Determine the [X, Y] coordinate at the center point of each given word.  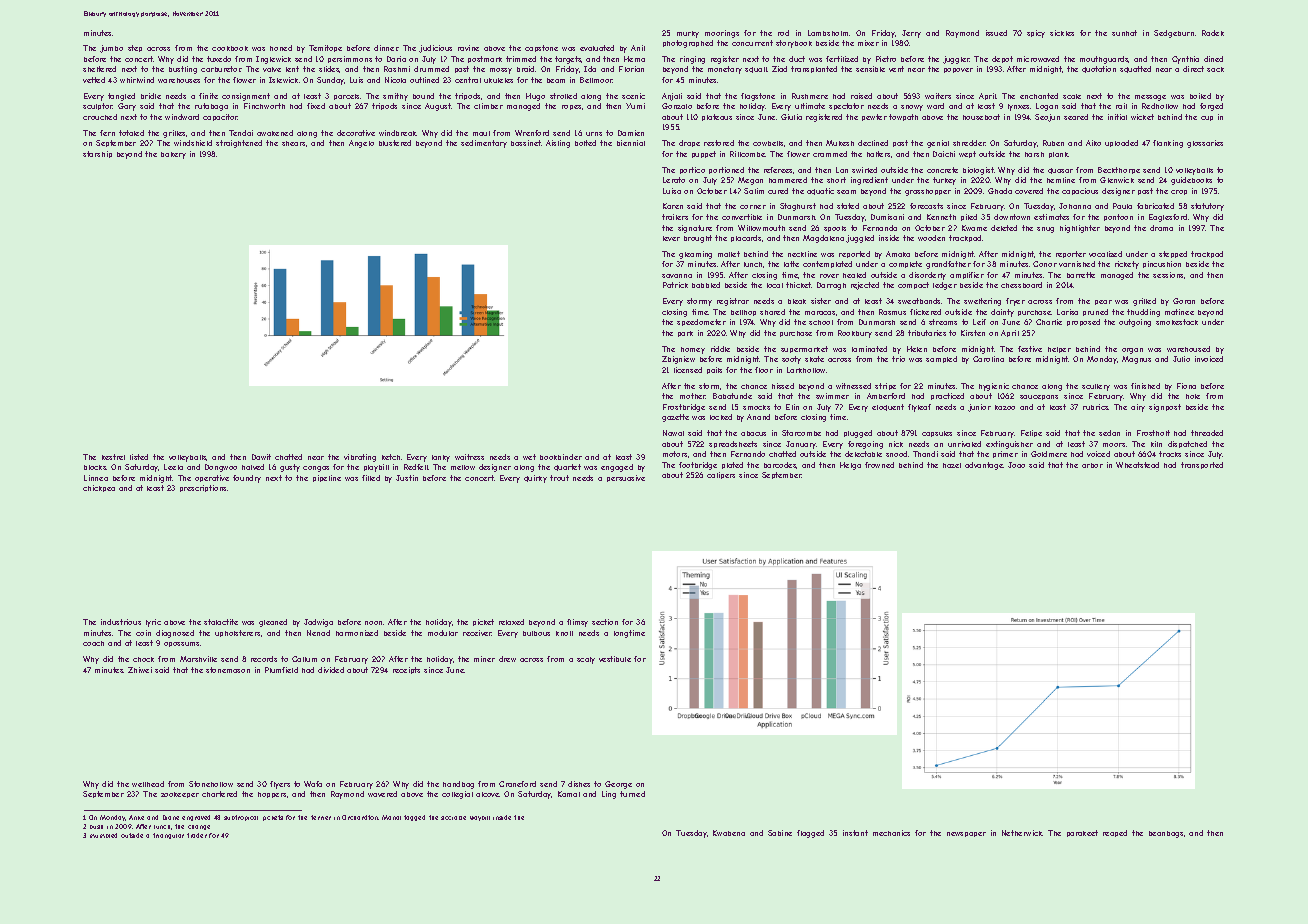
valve [272, 69]
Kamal [569, 794]
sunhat [1124, 33]
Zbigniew [678, 360]
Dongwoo [221, 468]
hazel [952, 465]
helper [1059, 350]
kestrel [113, 457]
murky [688, 34]
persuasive [626, 478]
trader [197, 835]
